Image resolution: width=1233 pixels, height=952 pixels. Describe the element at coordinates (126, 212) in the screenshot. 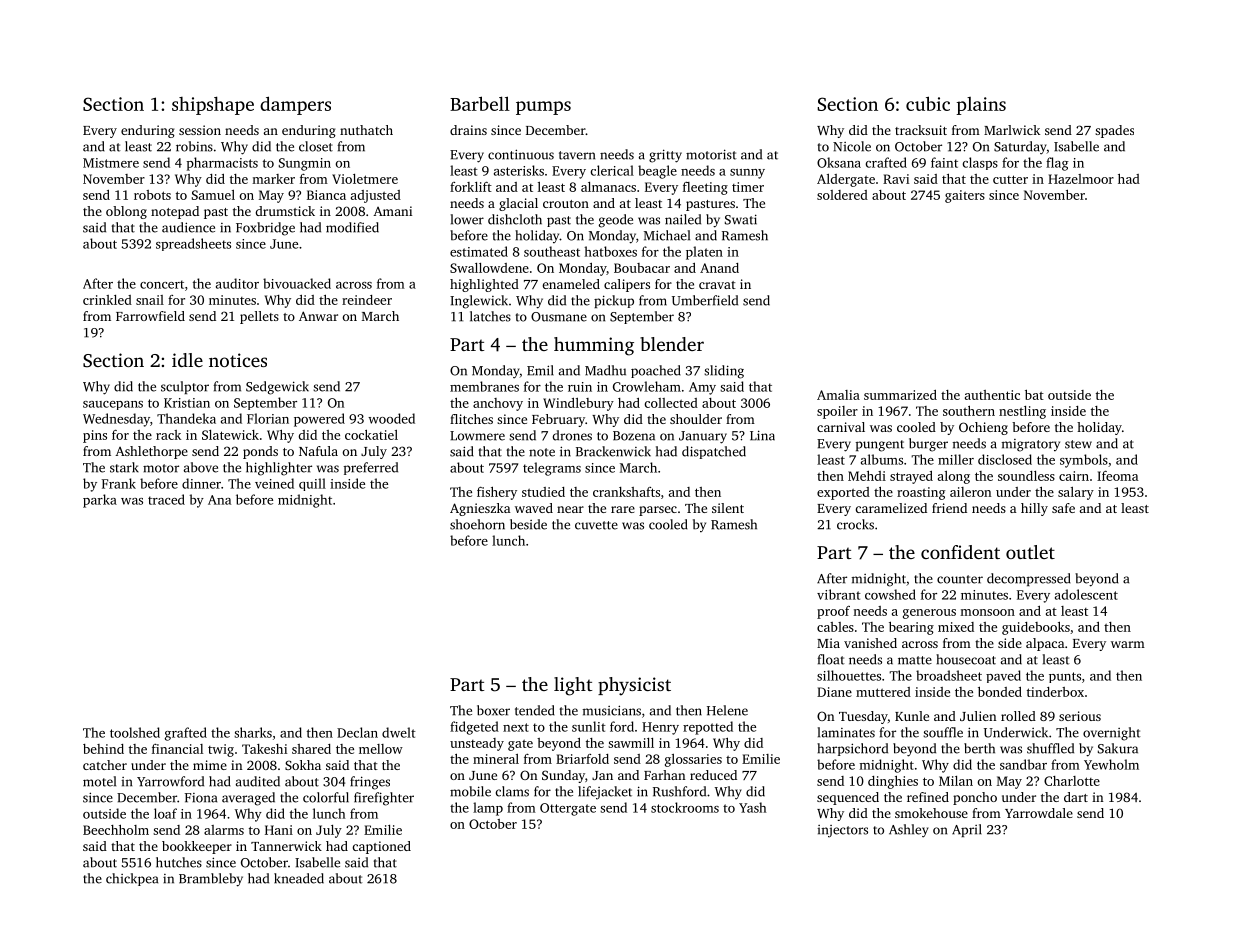

I see `oblong` at that location.
